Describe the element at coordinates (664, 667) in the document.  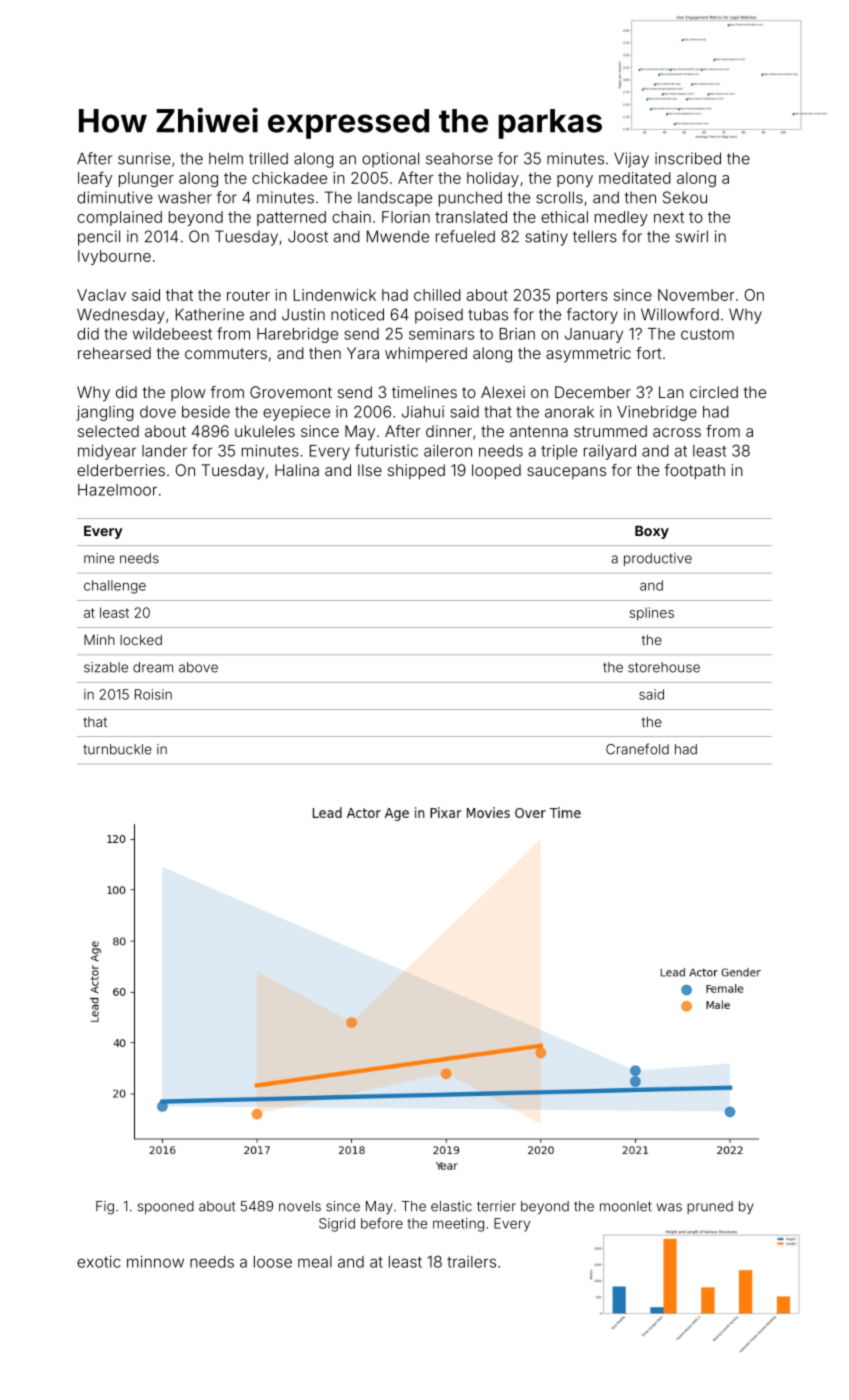
I see `storehouse` at that location.
